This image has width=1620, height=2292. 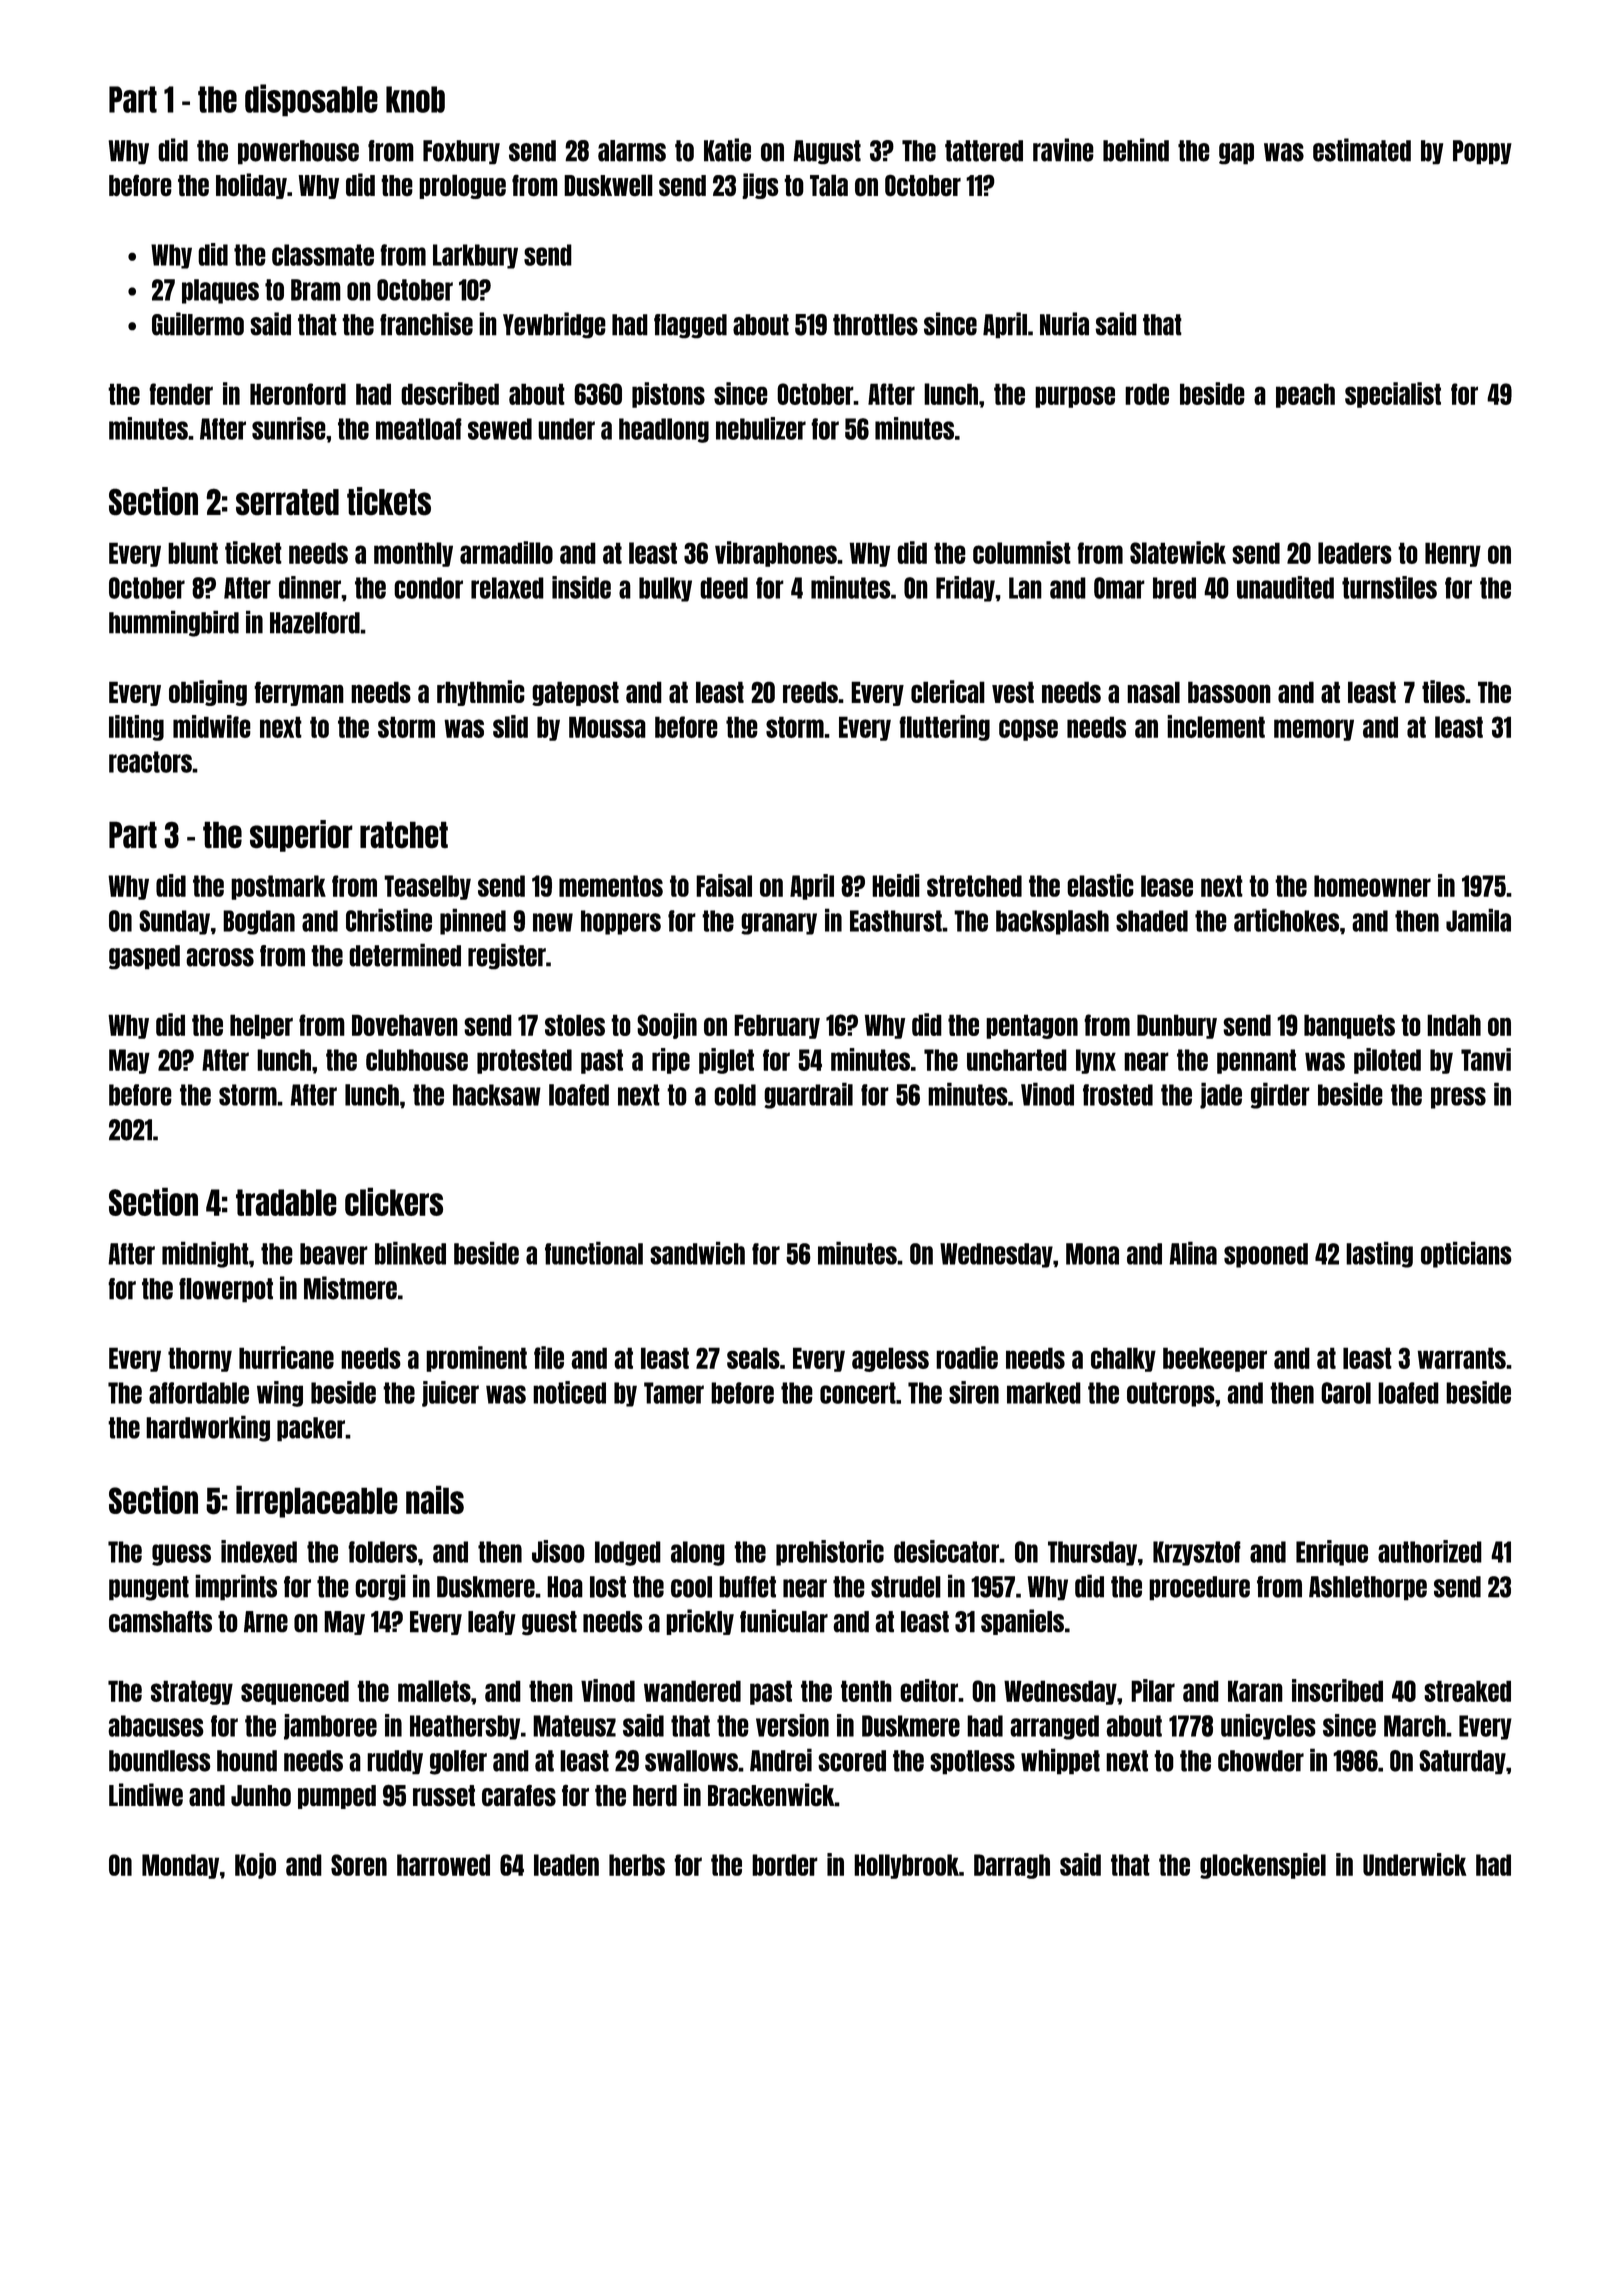 I want to click on siren, so click(x=974, y=1392).
